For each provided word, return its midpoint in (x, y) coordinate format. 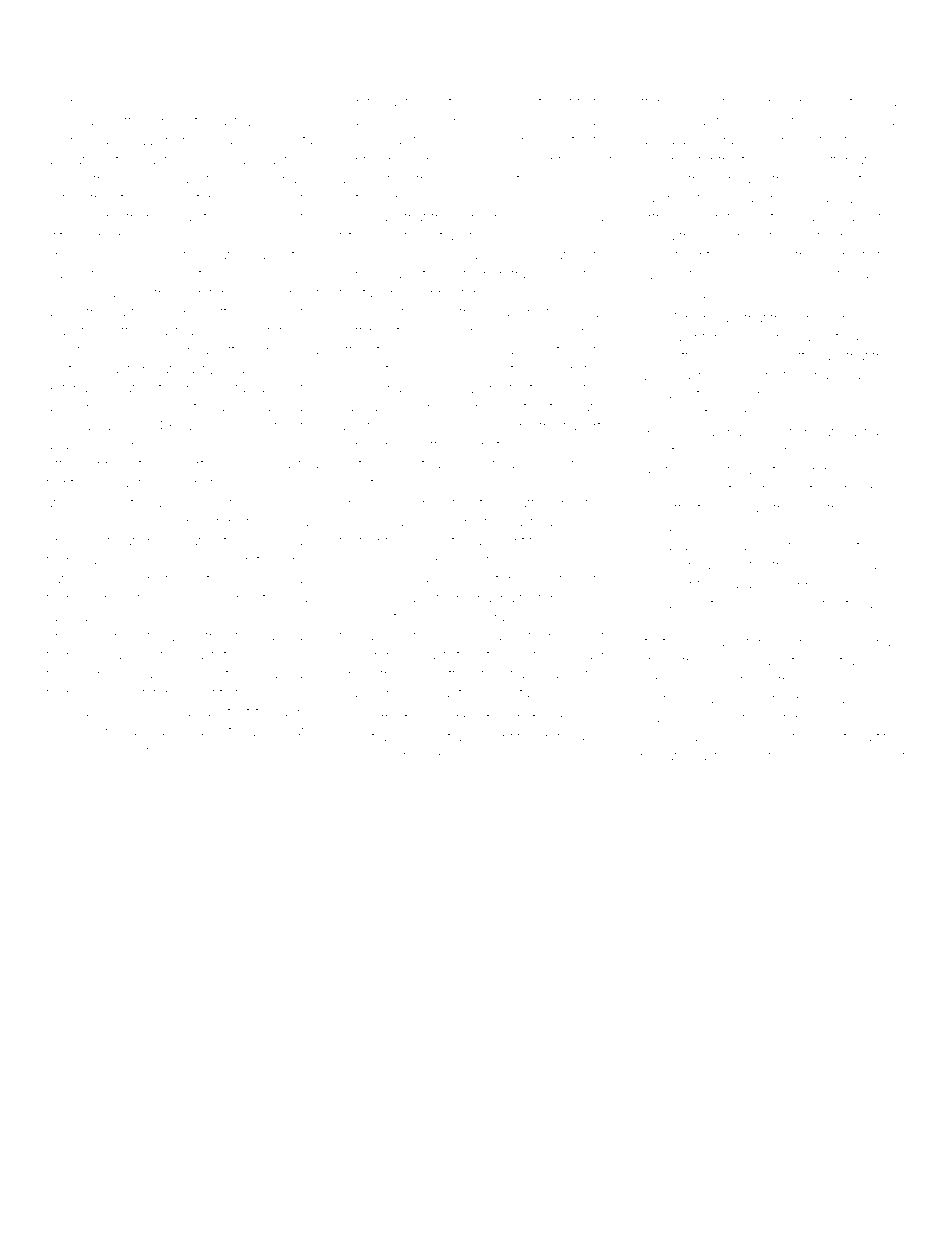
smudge (191, 103)
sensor (477, 218)
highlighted (436, 504)
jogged (686, 490)
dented (807, 489)
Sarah (724, 139)
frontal (63, 482)
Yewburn (89, 731)
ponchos (259, 580)
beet (528, 103)
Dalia (61, 274)
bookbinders (794, 274)
